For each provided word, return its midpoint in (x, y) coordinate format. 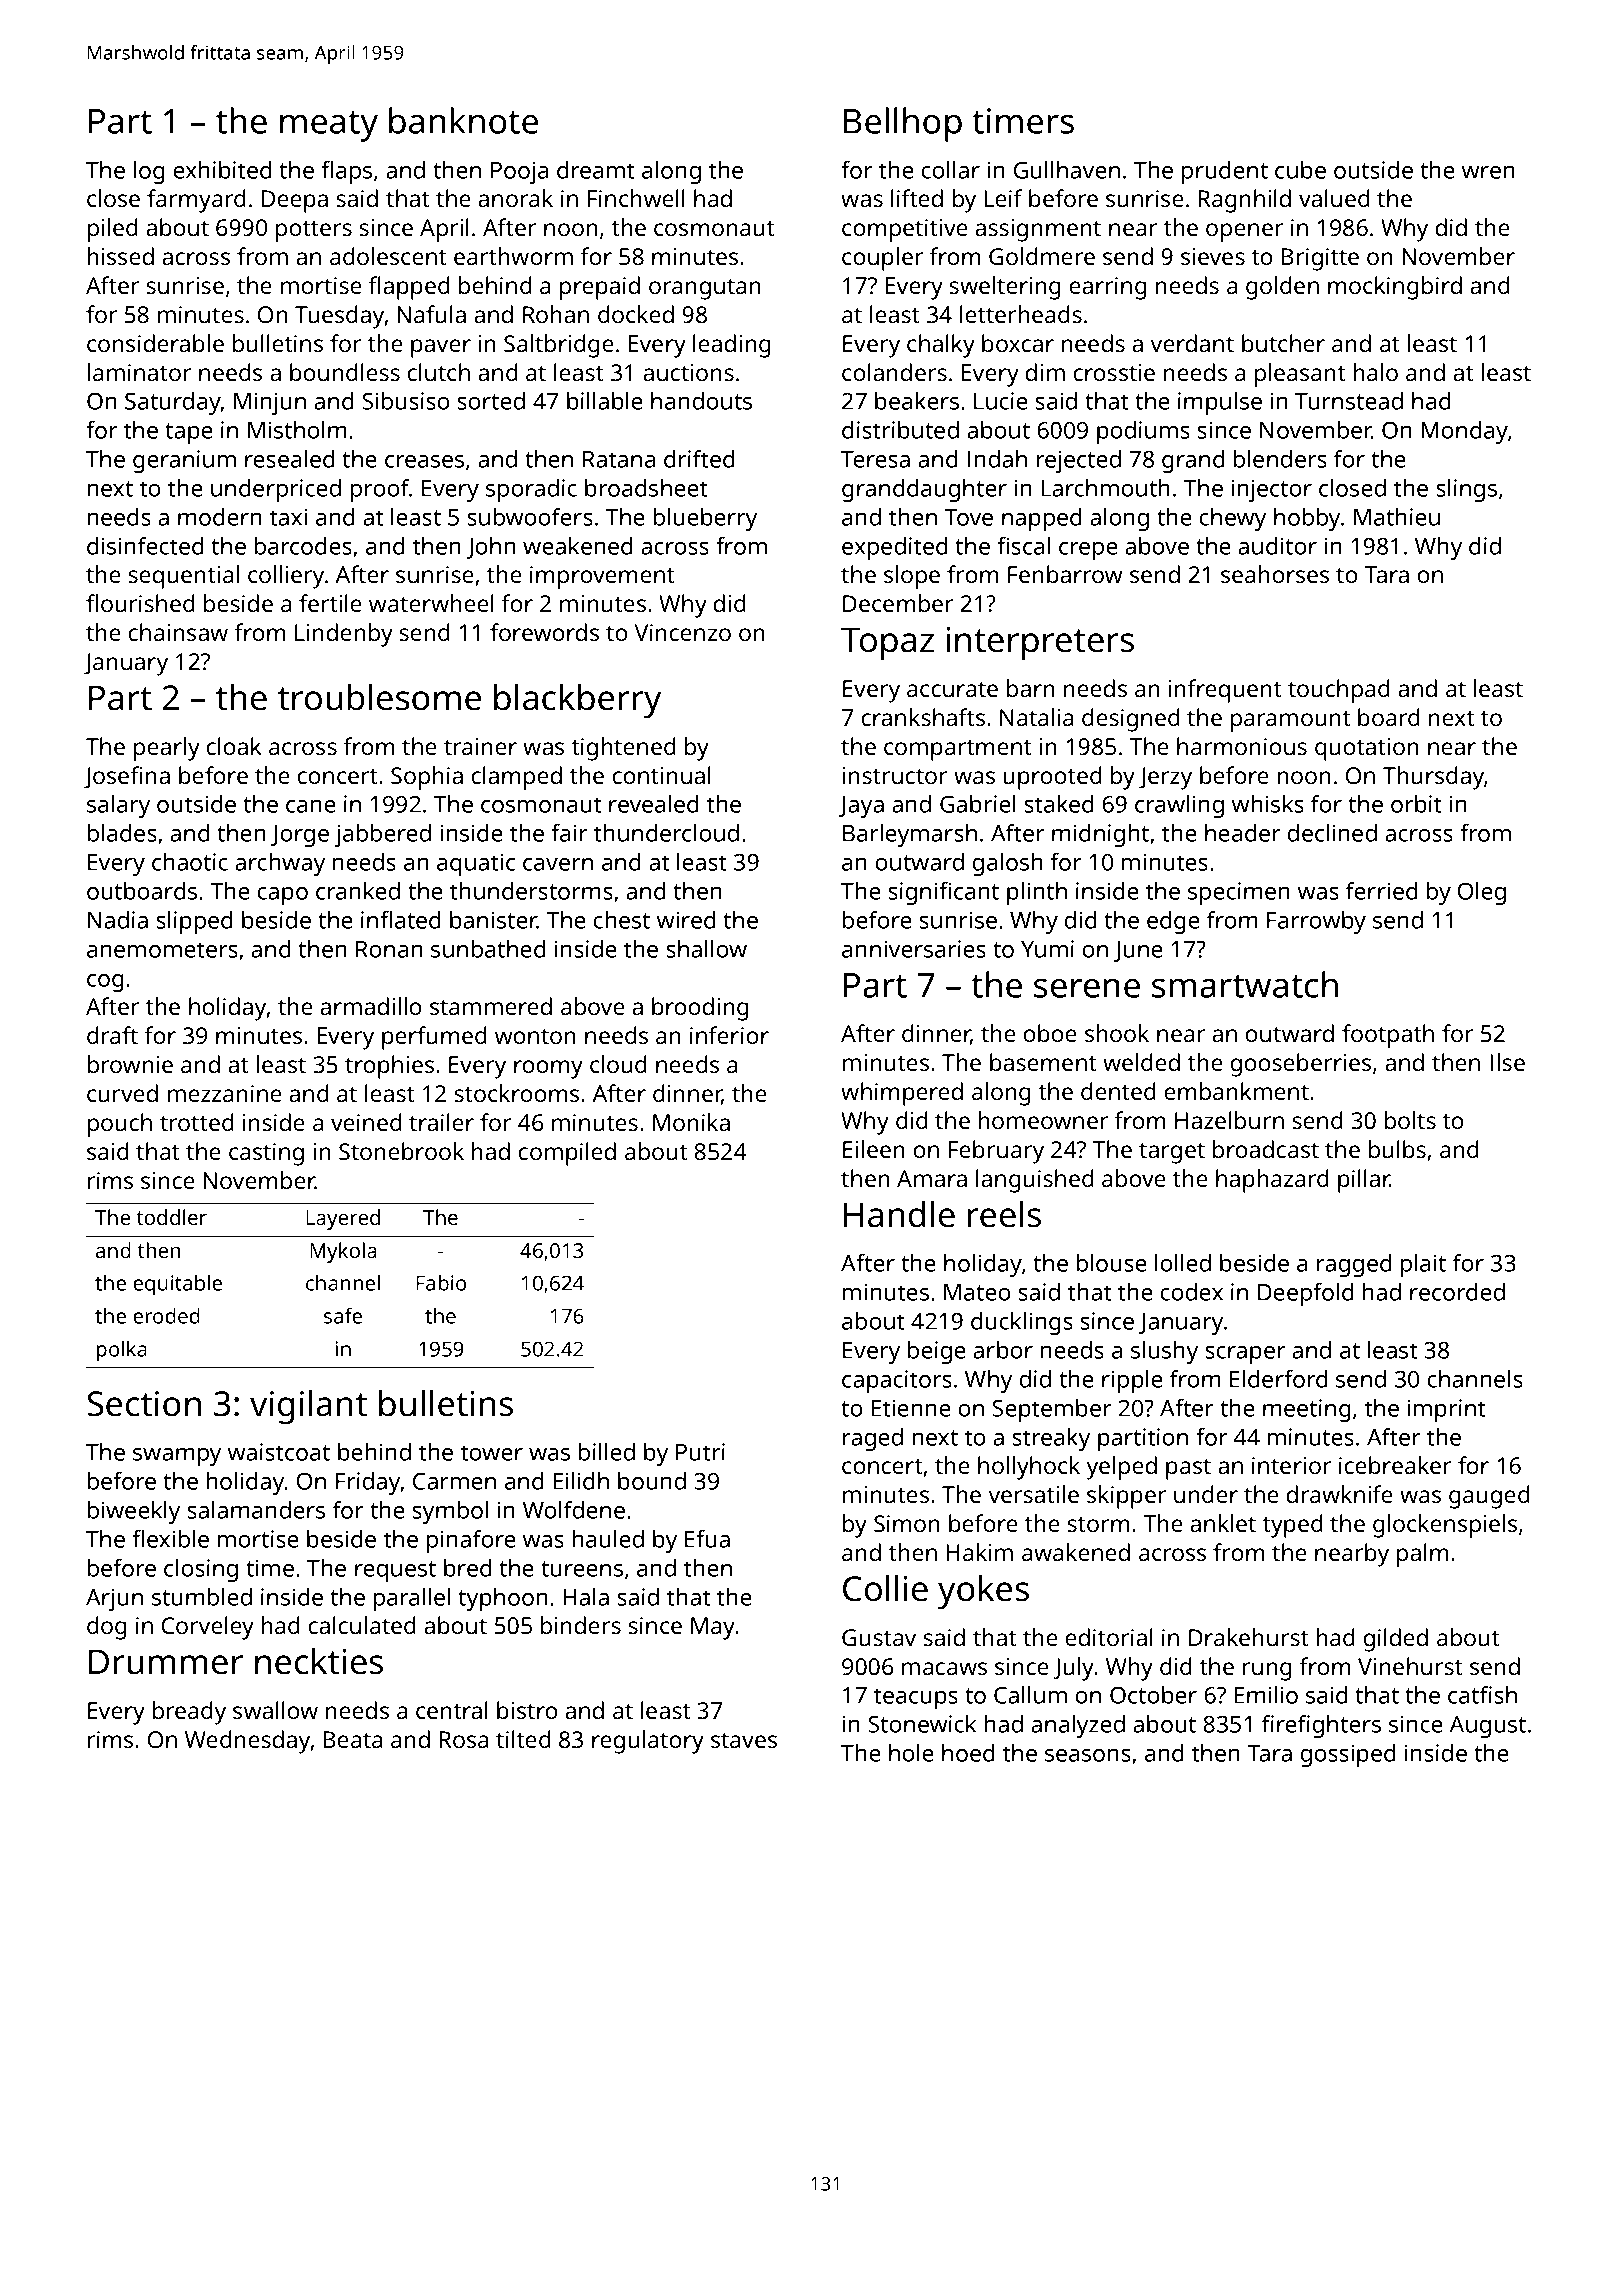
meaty (329, 126)
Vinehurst (1410, 1666)
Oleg (1482, 893)
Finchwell (636, 198)
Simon (907, 1523)
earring (1108, 288)
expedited (895, 548)
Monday (1464, 432)
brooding (700, 1009)
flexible (170, 1539)
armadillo (370, 1006)
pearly (167, 749)
